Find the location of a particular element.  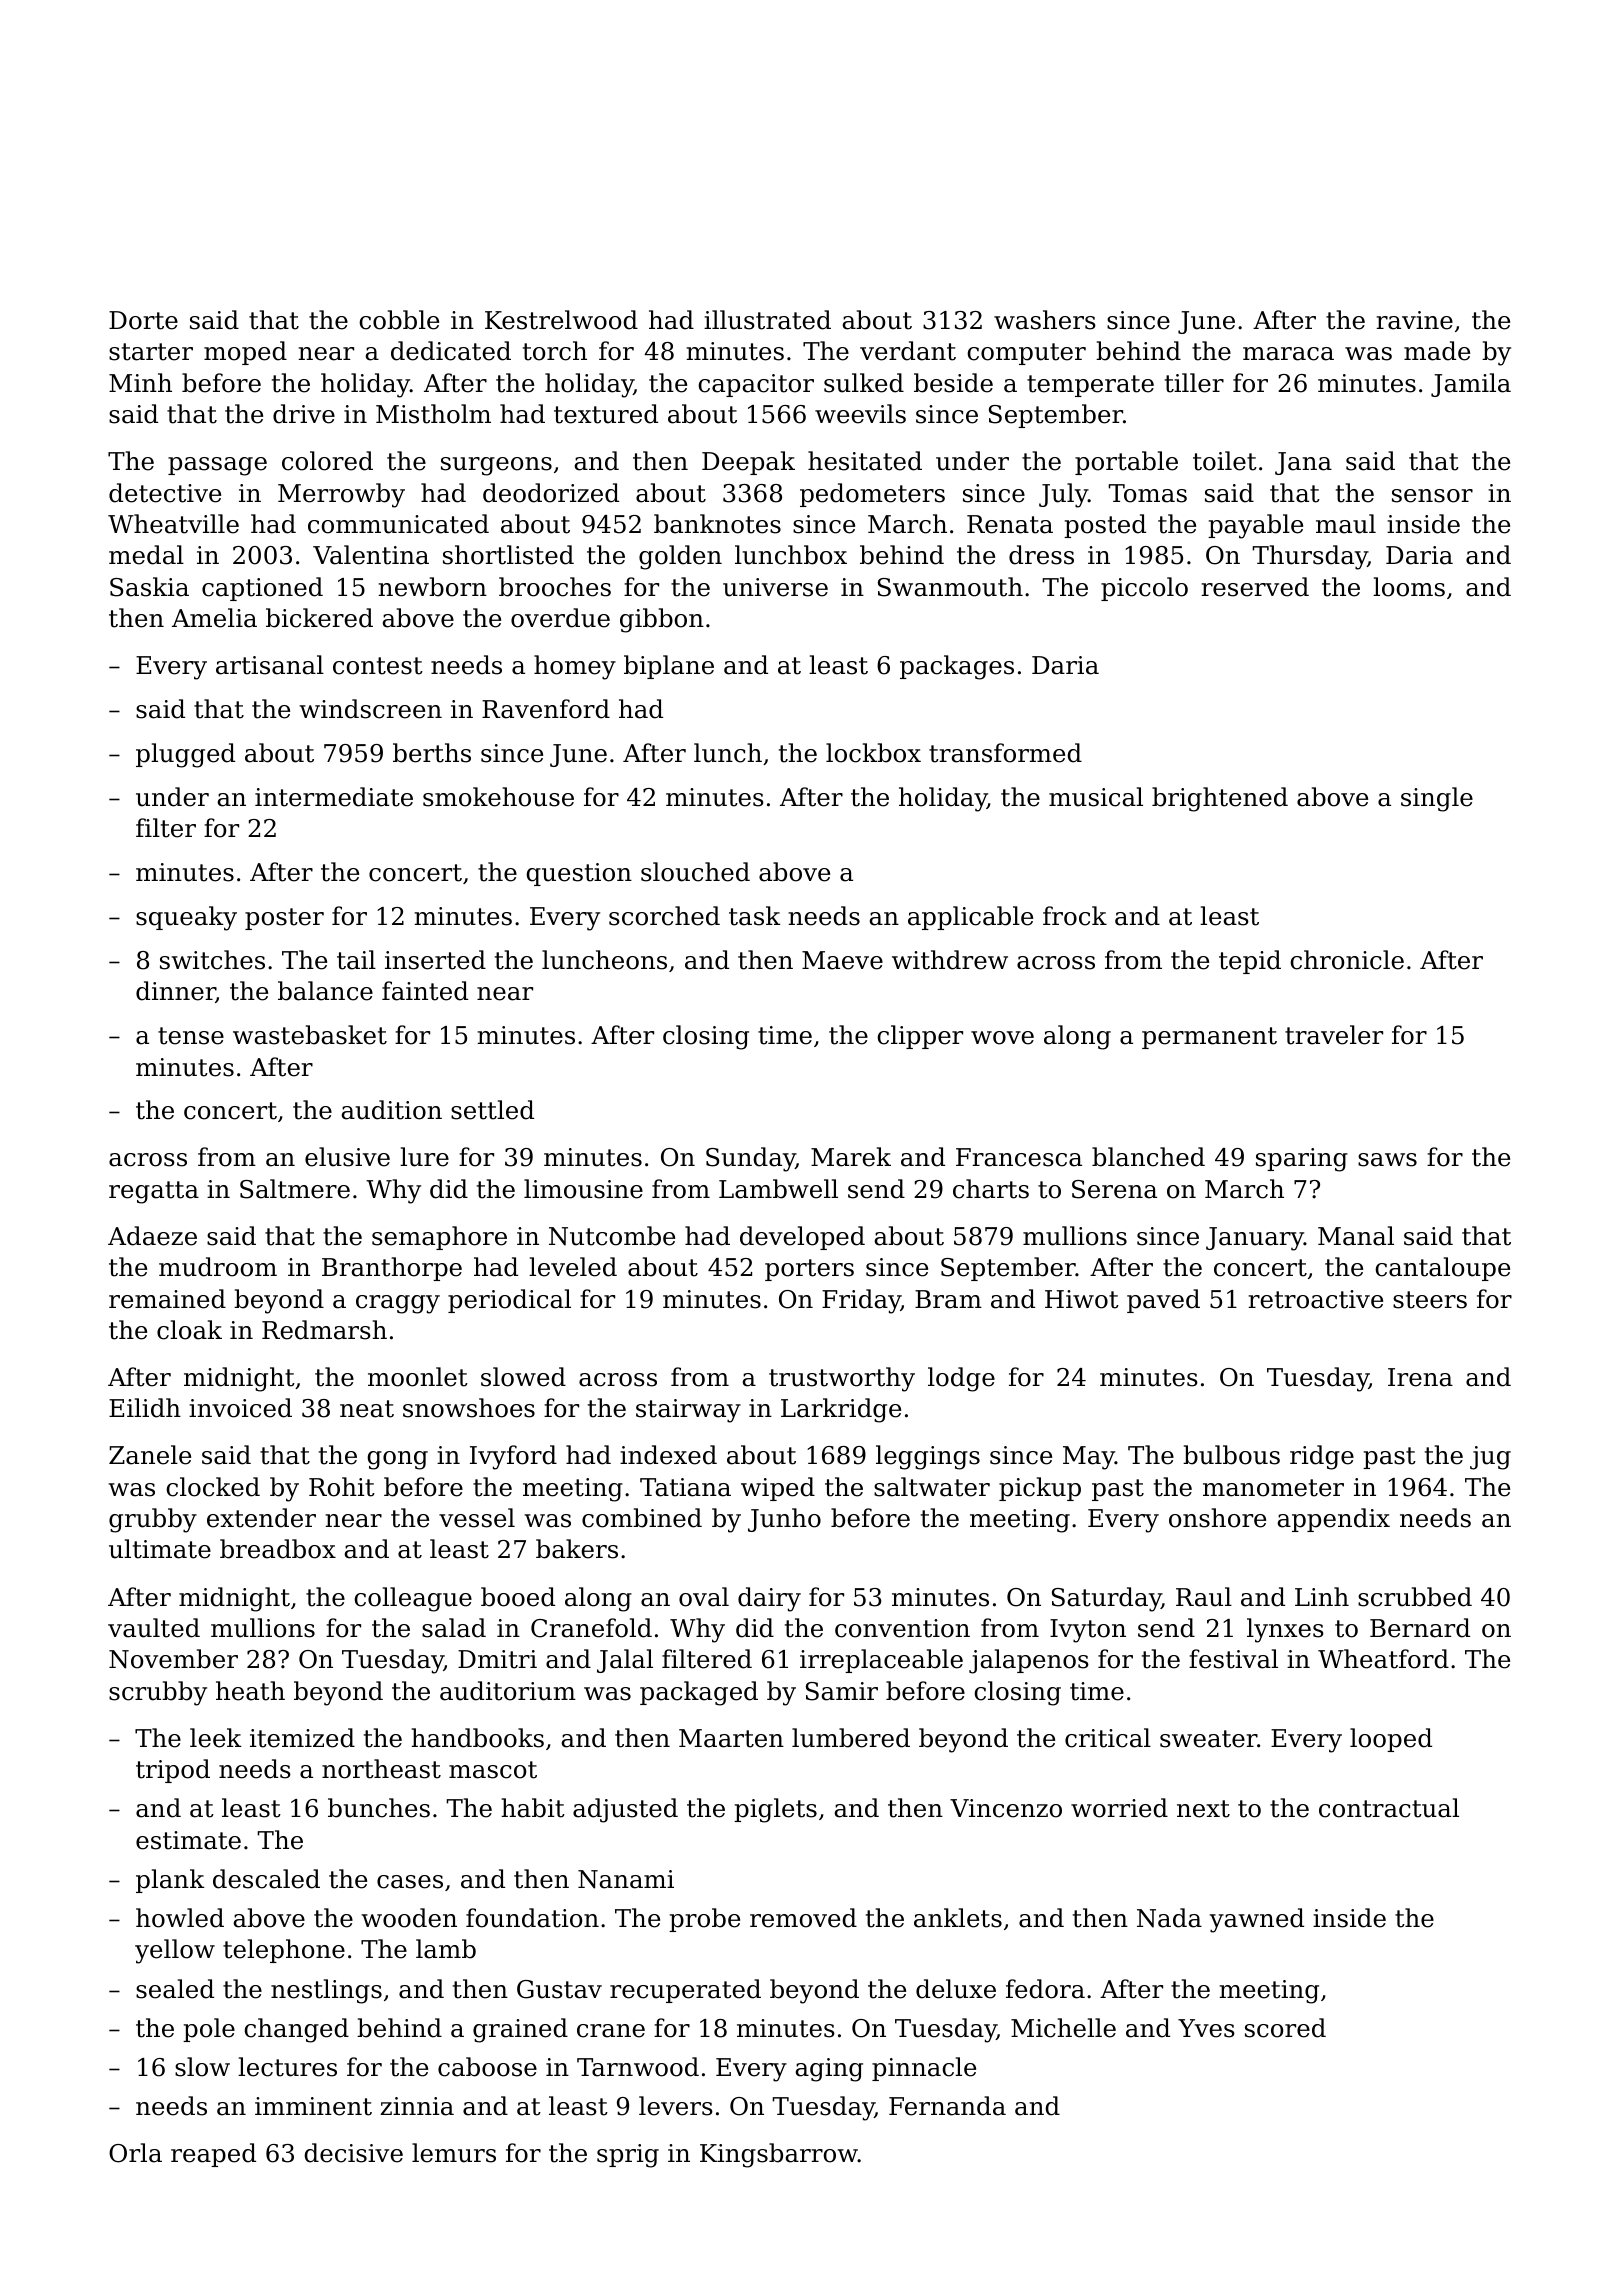

packages is located at coordinates (957, 667).
